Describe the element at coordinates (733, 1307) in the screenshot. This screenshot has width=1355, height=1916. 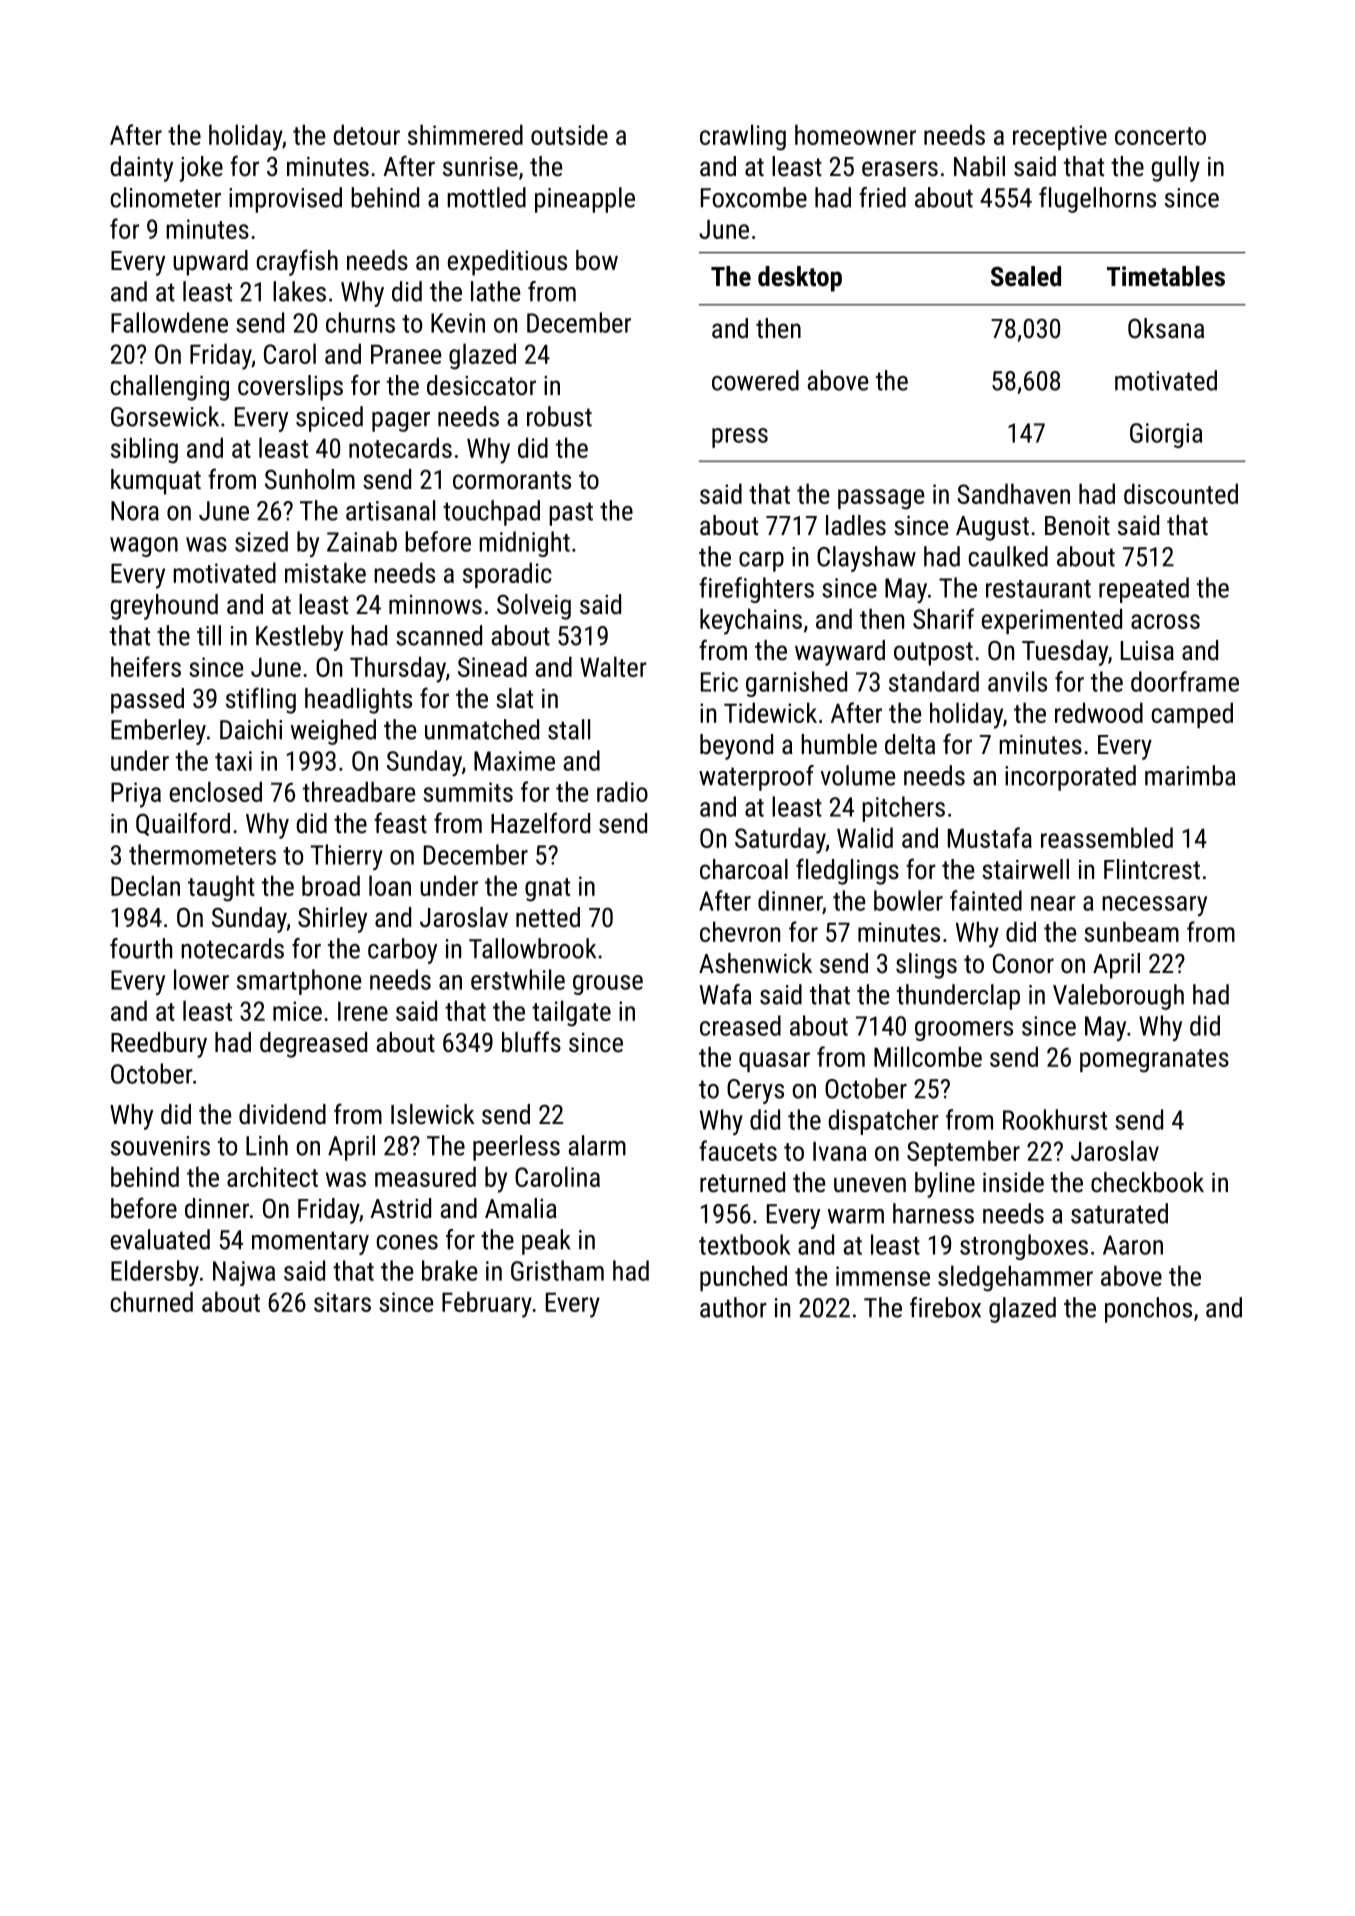
I see `author` at that location.
